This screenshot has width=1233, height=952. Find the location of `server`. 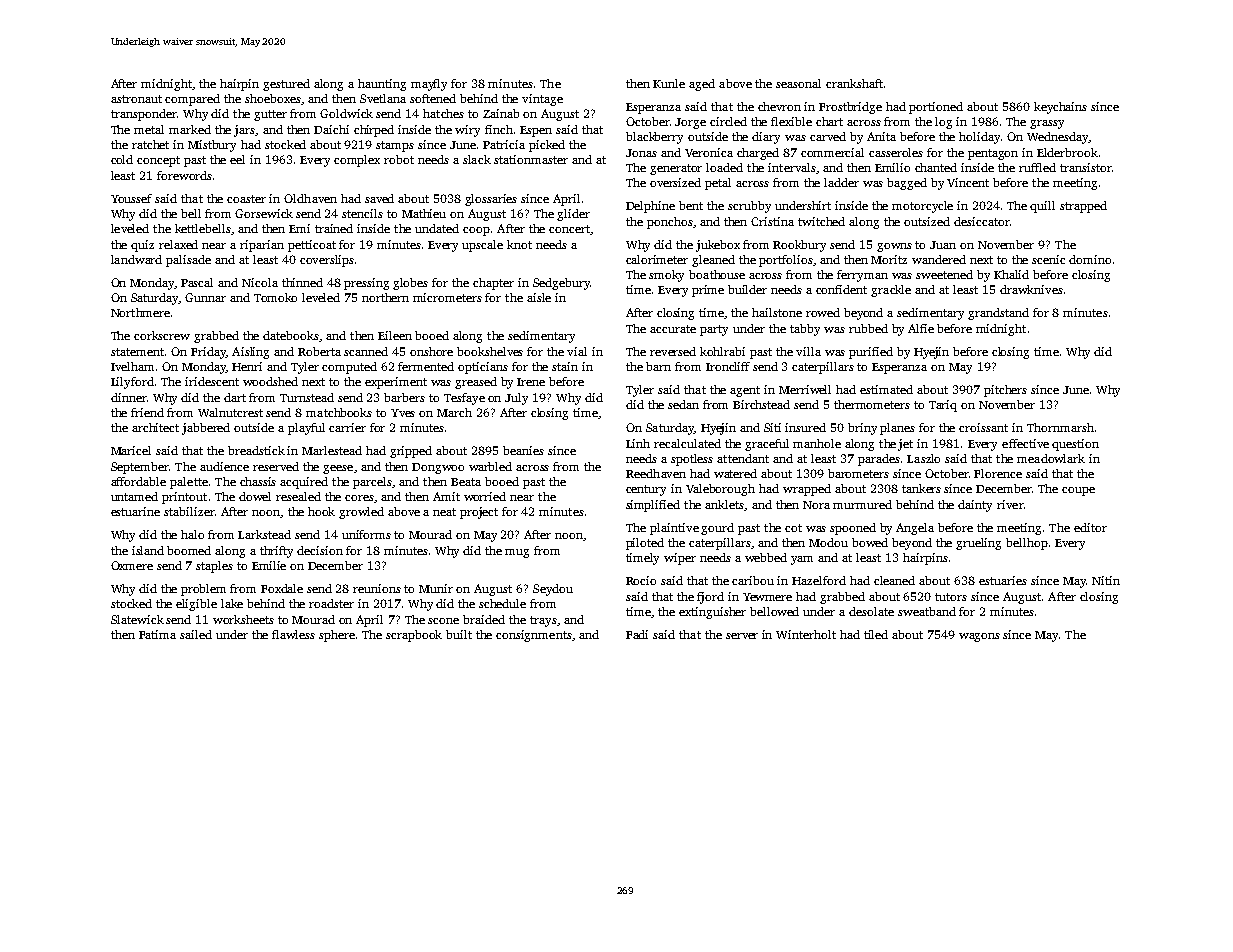

server is located at coordinates (742, 636).
